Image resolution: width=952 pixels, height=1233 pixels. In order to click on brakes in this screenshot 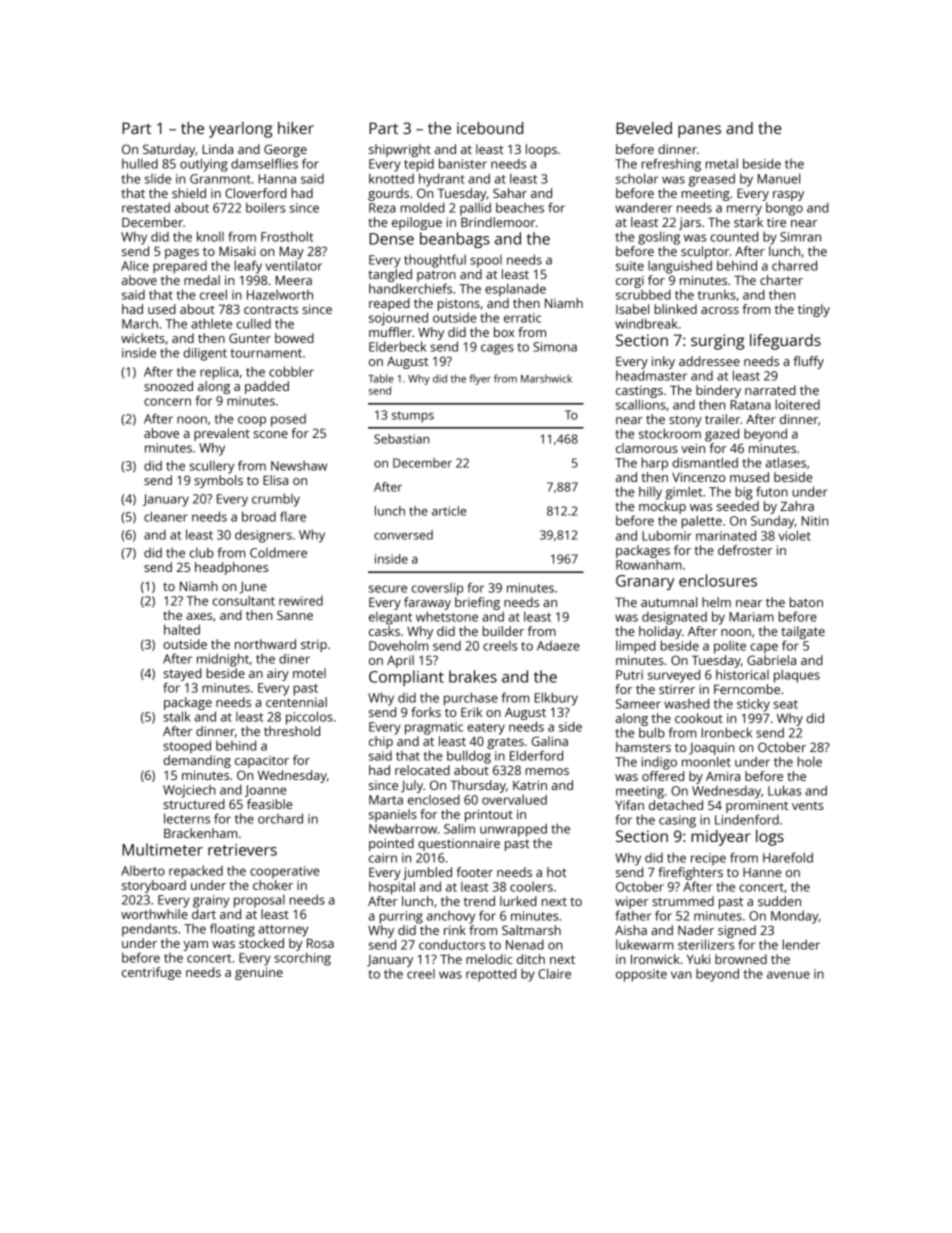, I will do `click(473, 676)`.
